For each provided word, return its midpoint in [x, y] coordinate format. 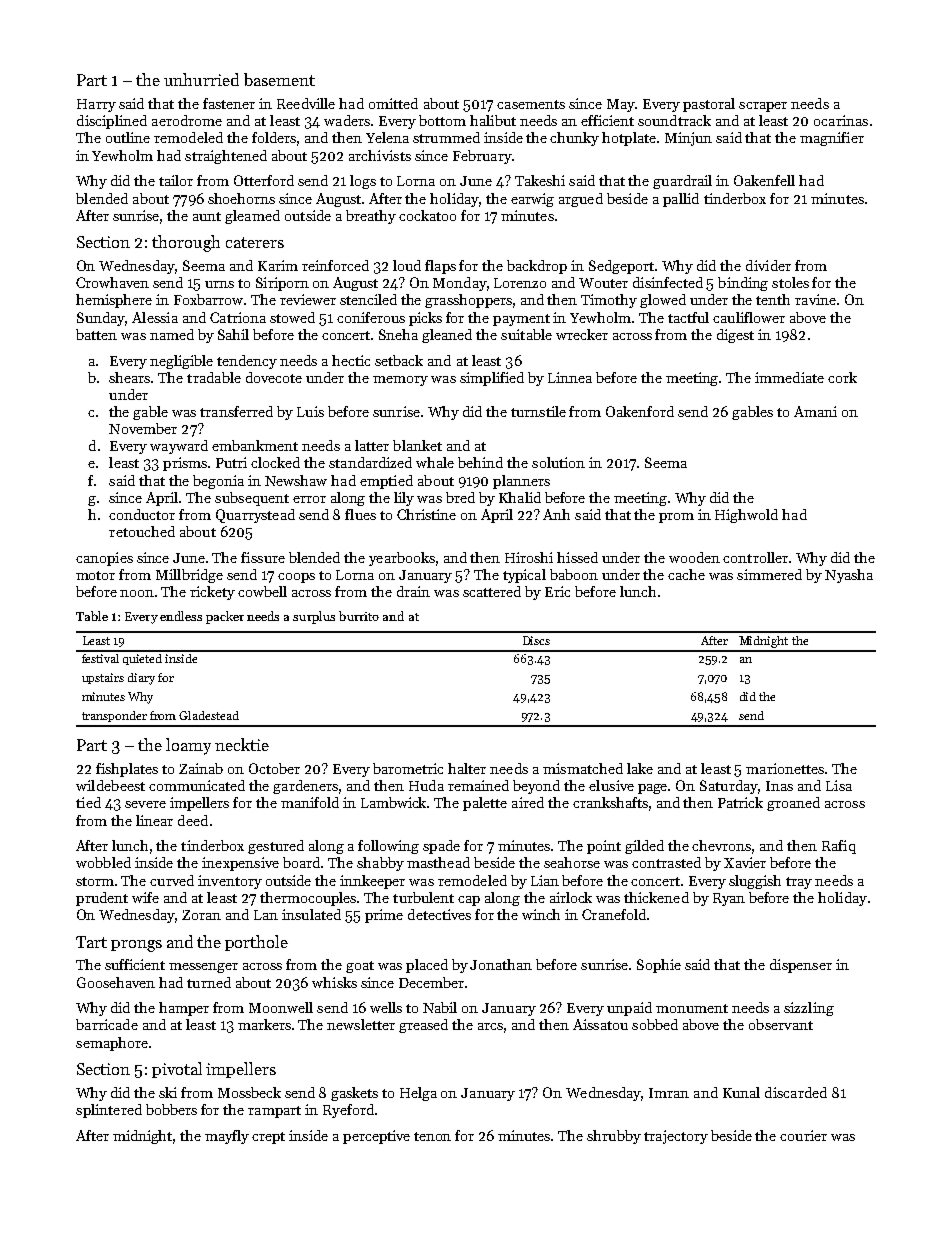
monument [692, 1008]
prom [676, 518]
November [143, 428]
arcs [490, 1026]
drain [413, 591]
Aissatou [600, 1024]
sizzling [809, 1009]
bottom [442, 120]
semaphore [112, 1044]
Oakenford [640, 411]
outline [128, 137]
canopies [104, 559]
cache [686, 574]
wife [145, 897]
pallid [681, 200]
